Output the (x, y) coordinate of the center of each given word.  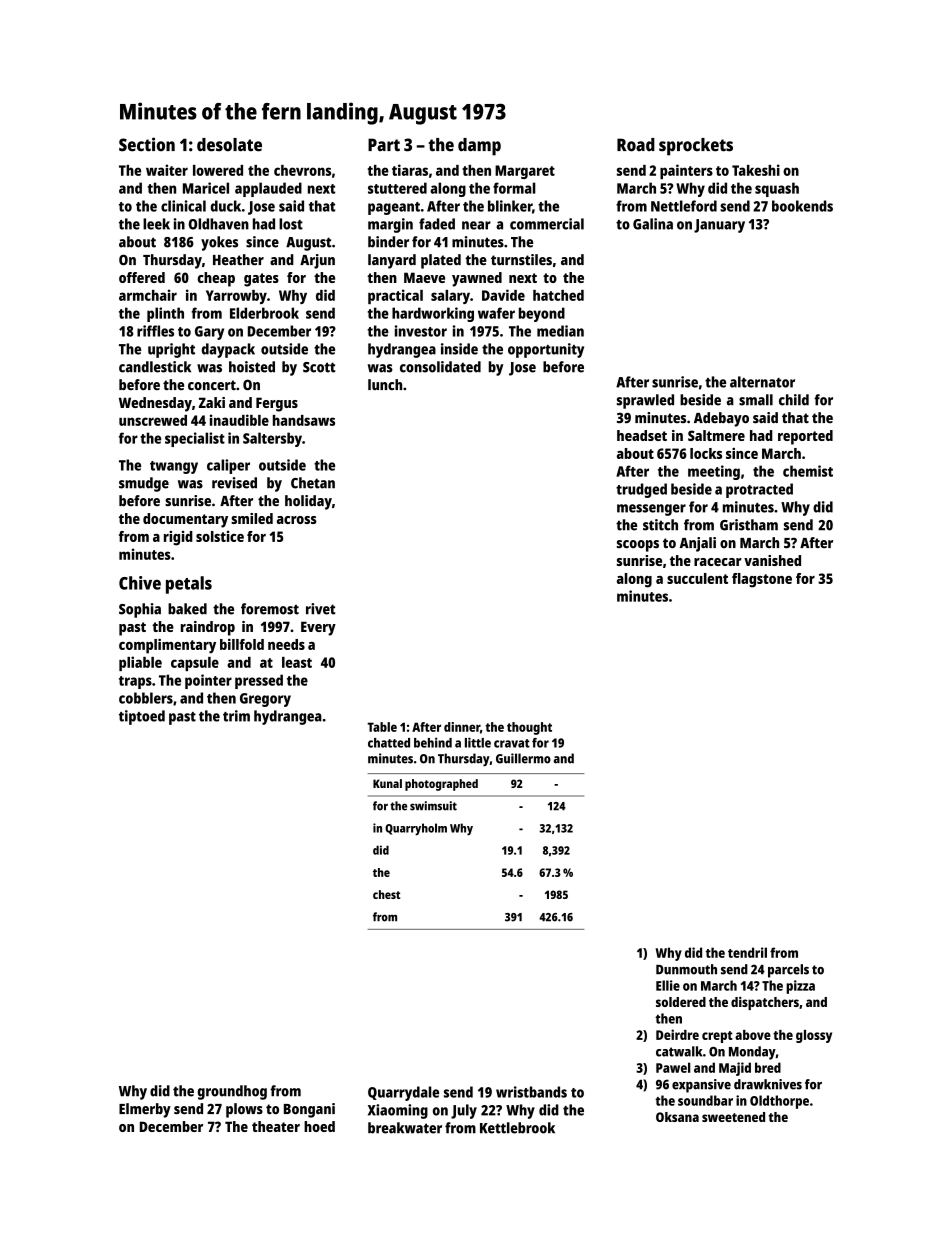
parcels (788, 971)
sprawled (645, 401)
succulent (697, 578)
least (297, 662)
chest (386, 894)
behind (433, 742)
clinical (183, 206)
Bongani (309, 1110)
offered (142, 277)
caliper (228, 466)
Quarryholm (416, 829)
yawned (477, 279)
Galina (653, 224)
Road (636, 145)
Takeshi (756, 170)
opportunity (546, 350)
